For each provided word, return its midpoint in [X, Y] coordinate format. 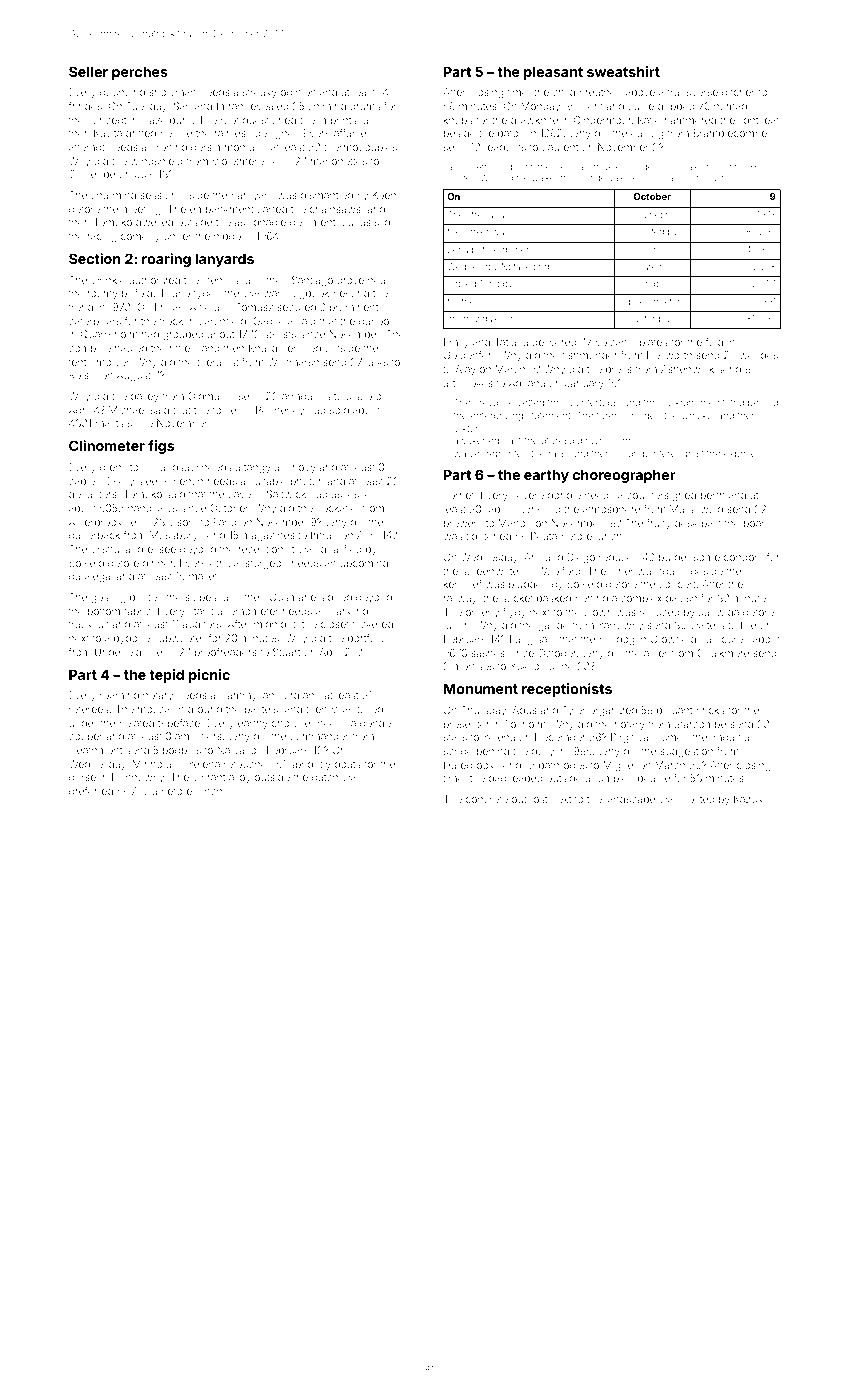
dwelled [154, 222]
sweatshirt [623, 71]
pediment [312, 223]
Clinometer [107, 445]
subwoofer [179, 638]
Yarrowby [620, 626]
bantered [662, 453]
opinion [298, 93]
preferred [91, 792]
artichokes [468, 383]
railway [460, 599]
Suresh [652, 266]
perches [140, 73]
